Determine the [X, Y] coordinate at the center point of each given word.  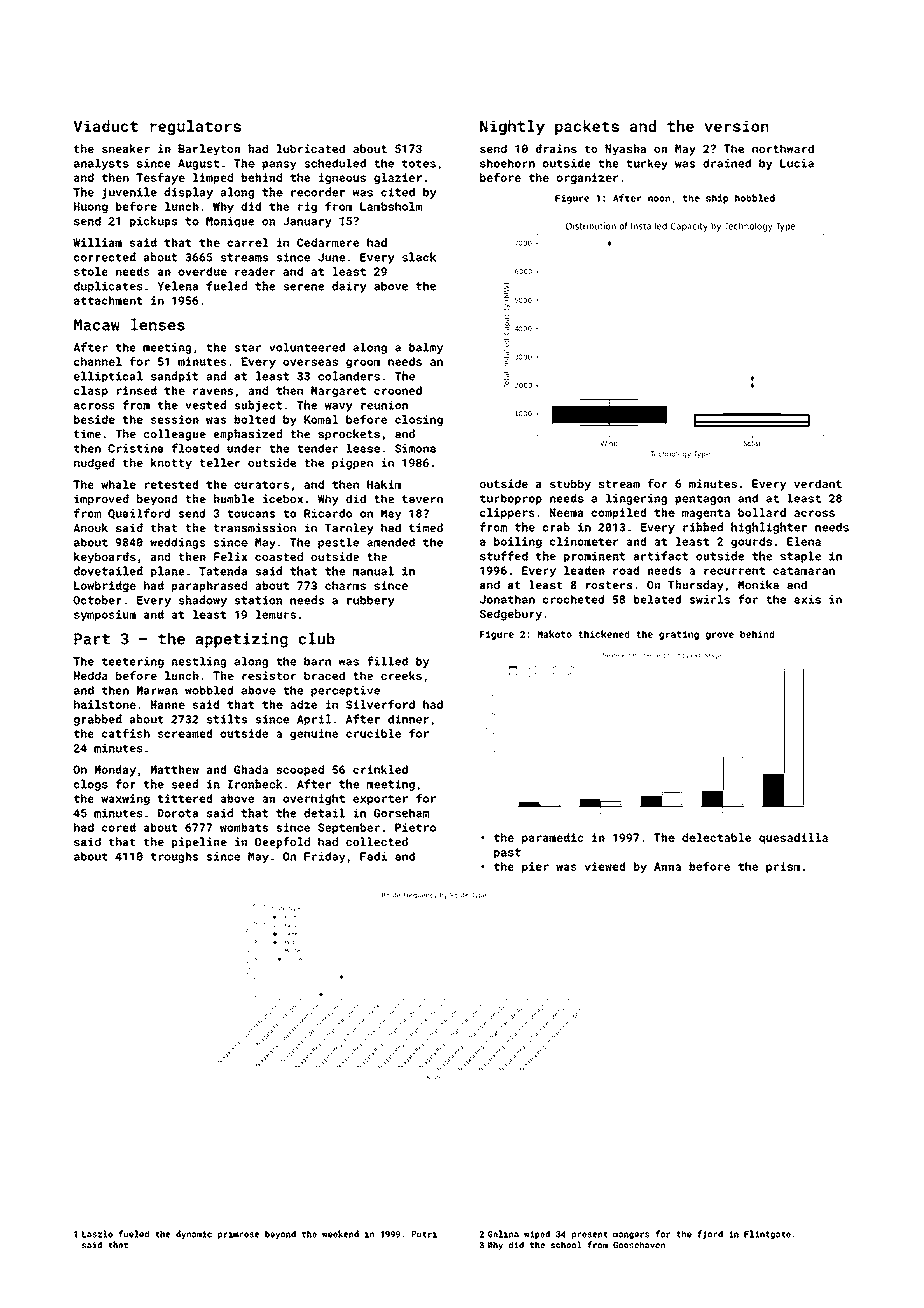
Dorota [178, 813]
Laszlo [97, 1234]
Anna [667, 866]
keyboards [105, 558]
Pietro [415, 827]
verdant [818, 483]
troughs [175, 857]
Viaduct [106, 126]
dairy [349, 287]
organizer [587, 179]
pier [535, 867]
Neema [566, 512]
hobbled [755, 198]
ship [717, 199]
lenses [158, 324]
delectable [716, 837]
